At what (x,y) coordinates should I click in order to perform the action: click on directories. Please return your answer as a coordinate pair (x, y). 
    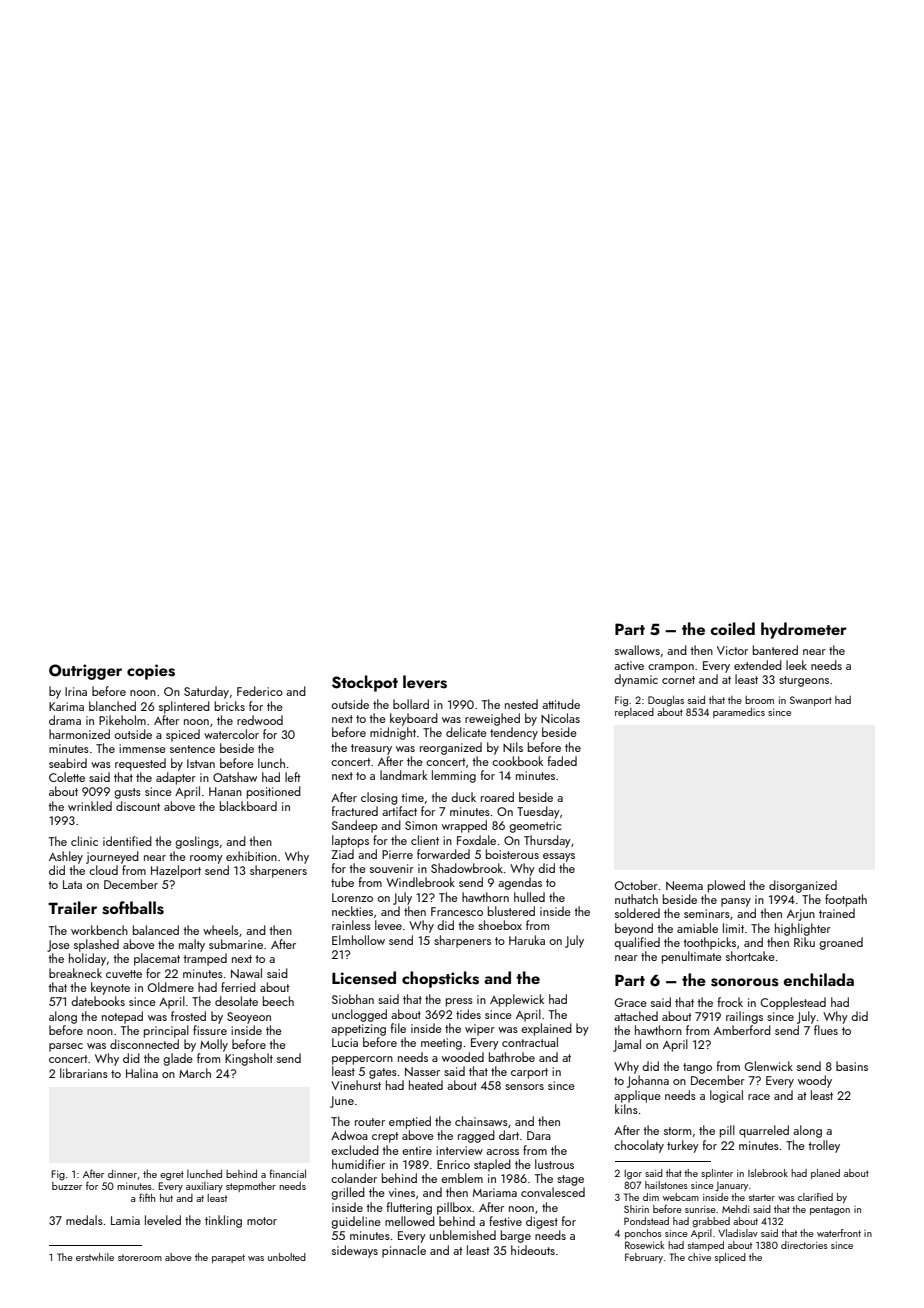
    Looking at the image, I should click on (804, 1245).
